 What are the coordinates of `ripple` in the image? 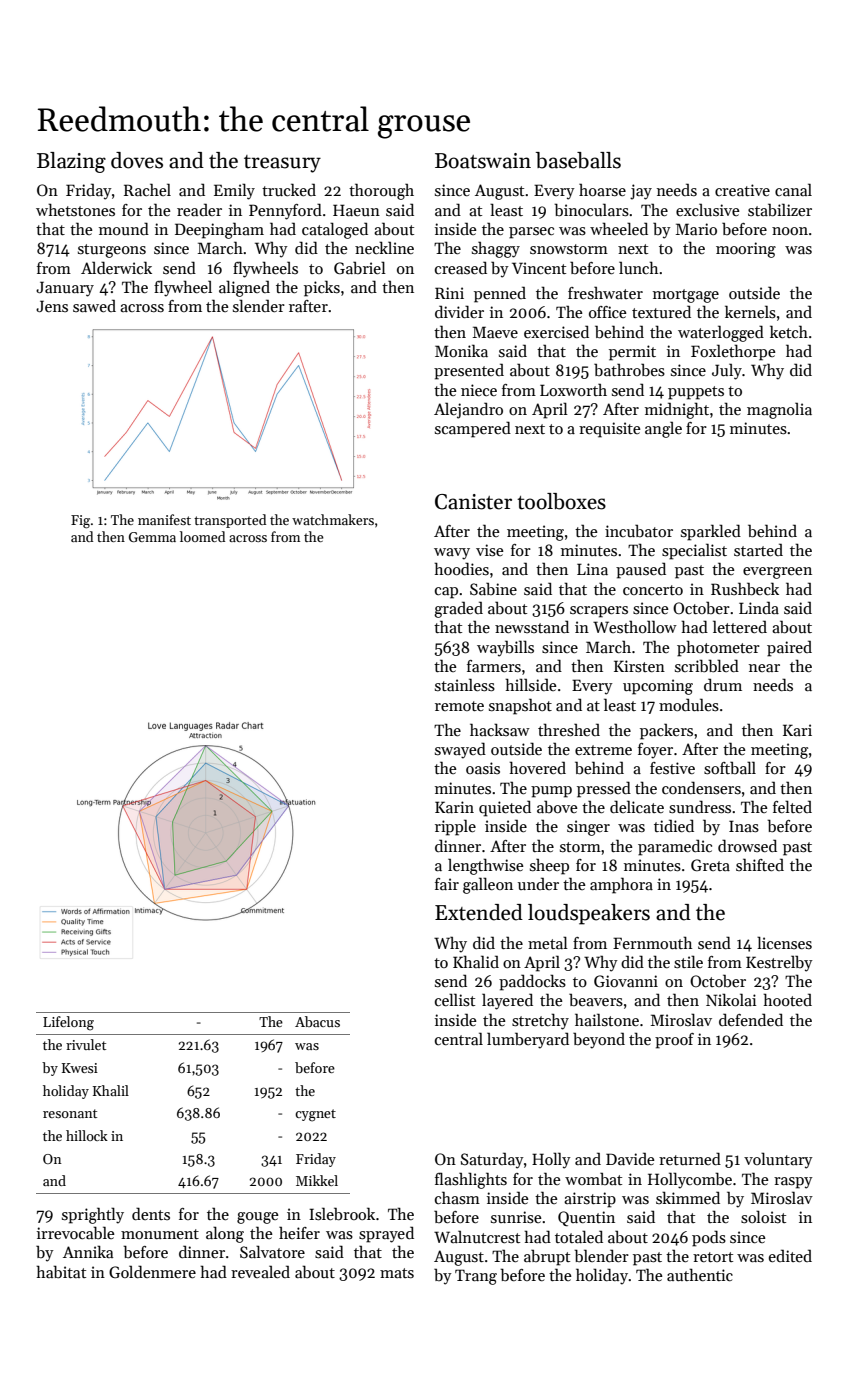 It's located at (455, 827).
